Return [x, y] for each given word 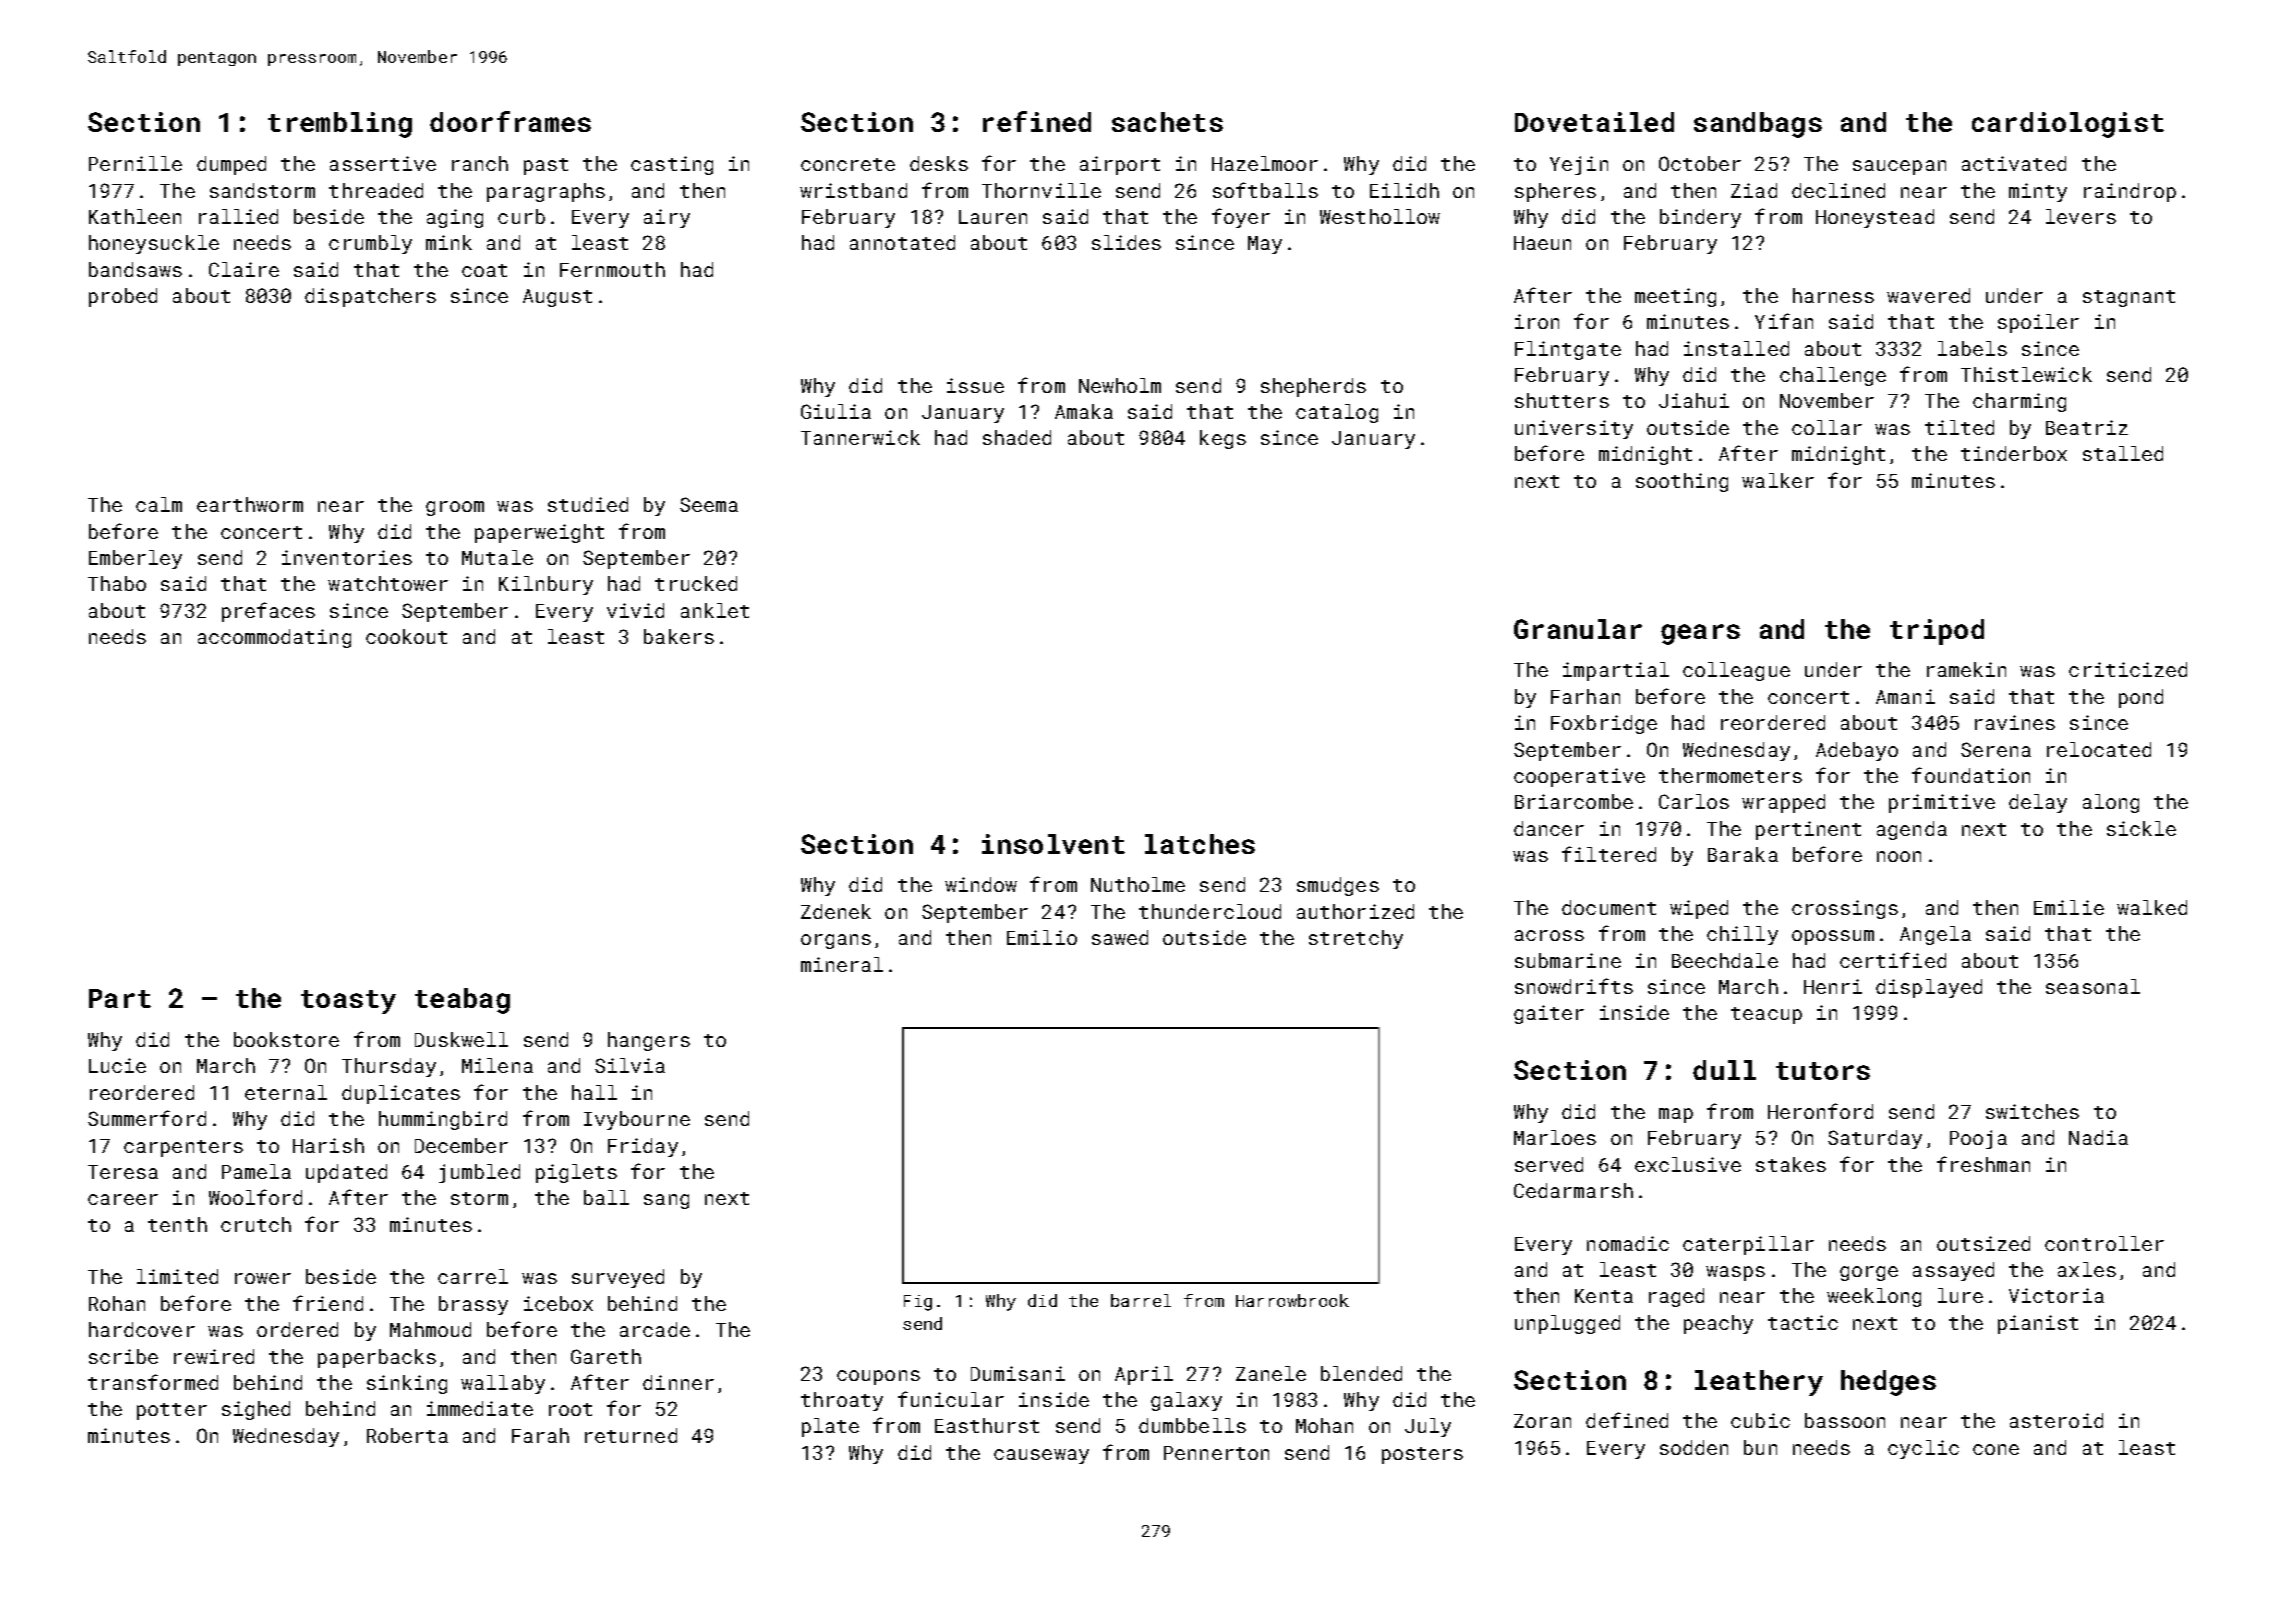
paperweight [539, 533]
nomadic [1628, 1243]
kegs [1223, 439]
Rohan [117, 1303]
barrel [1141, 1300]
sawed [1120, 937]
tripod [1937, 632]
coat [484, 270]
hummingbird [443, 1120]
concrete [848, 164]
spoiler [2038, 323]
